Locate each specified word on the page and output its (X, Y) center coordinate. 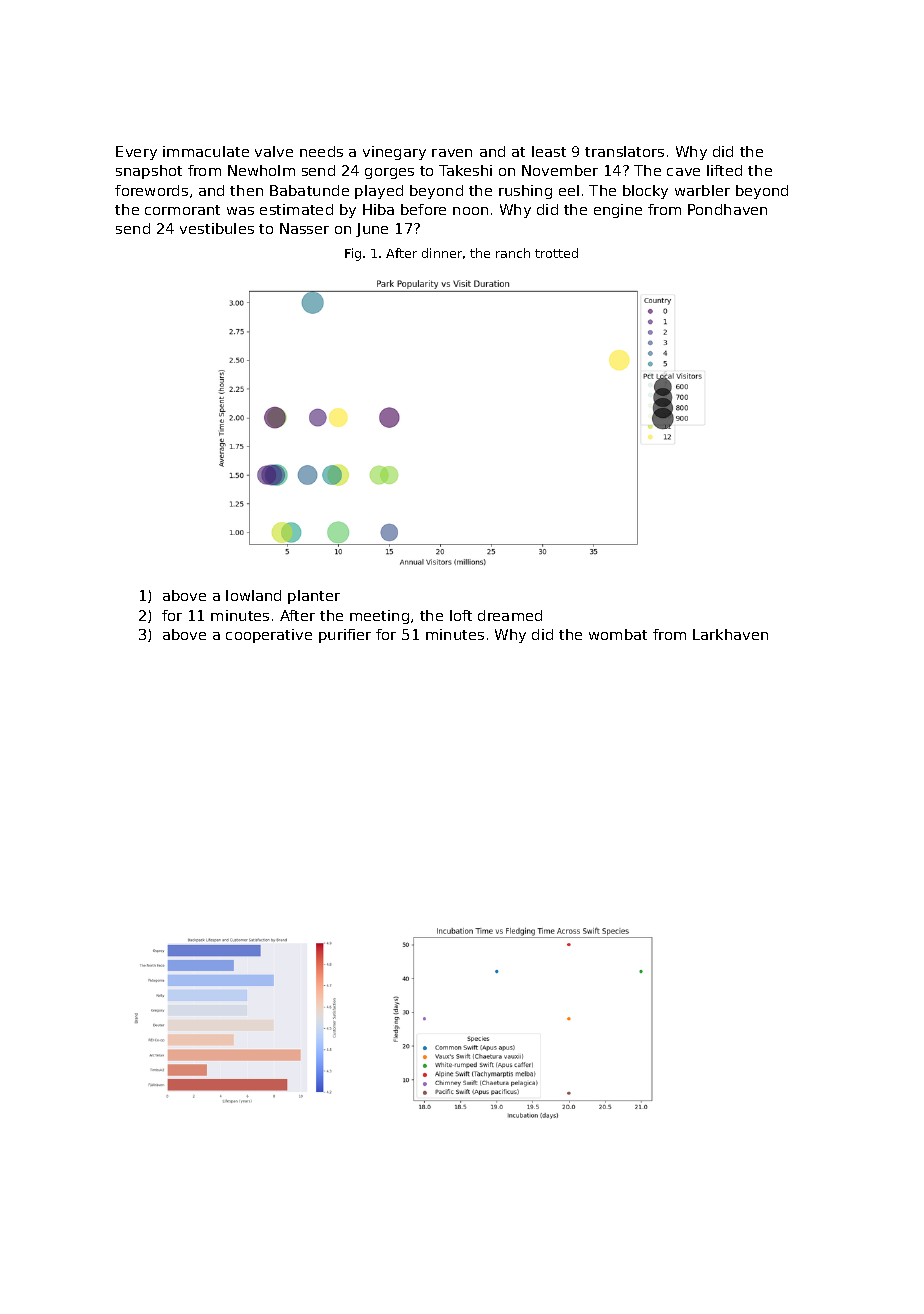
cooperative (269, 636)
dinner (442, 253)
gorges (389, 173)
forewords (151, 190)
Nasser (304, 228)
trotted (556, 253)
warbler (702, 190)
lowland (253, 595)
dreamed (510, 615)
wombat (618, 634)
